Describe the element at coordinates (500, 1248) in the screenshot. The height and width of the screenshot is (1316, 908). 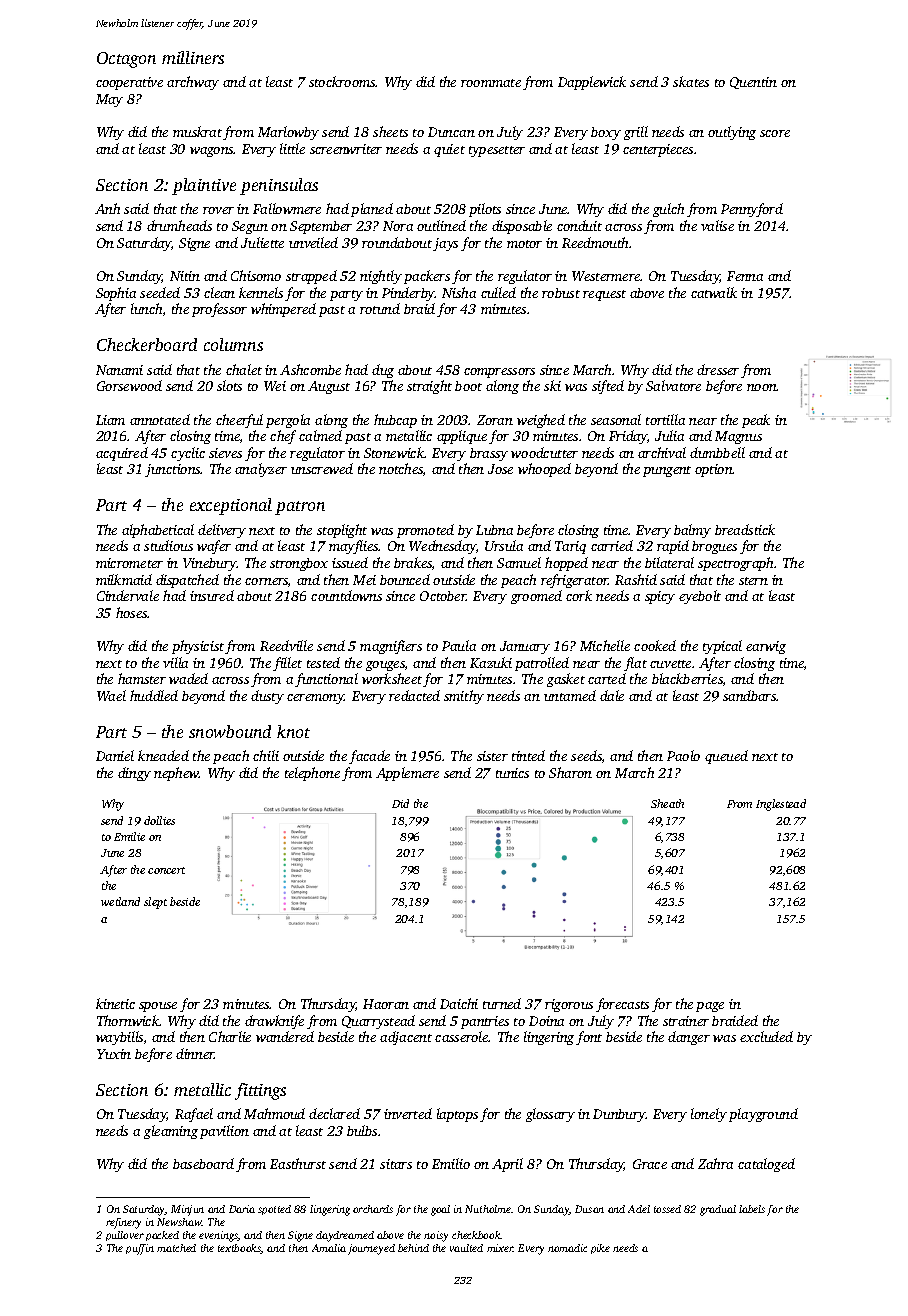
I see `mixer` at that location.
